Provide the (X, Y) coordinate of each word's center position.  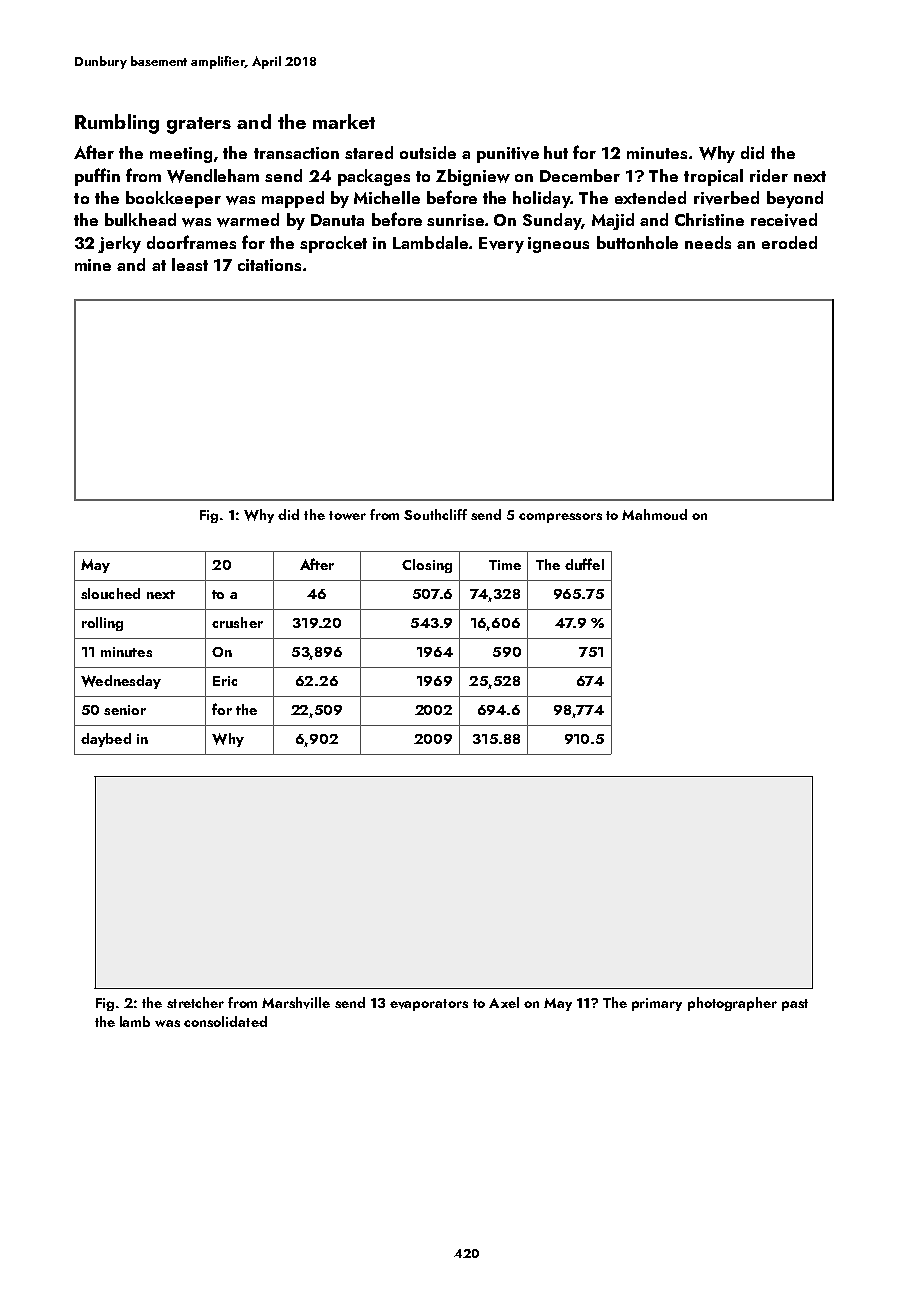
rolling (102, 624)
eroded (789, 242)
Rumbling (117, 124)
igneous (558, 245)
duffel (584, 564)
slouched (110, 593)
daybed (106, 740)
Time (505, 565)
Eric (225, 681)
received (784, 220)
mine (93, 265)
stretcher (195, 1002)
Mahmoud (654, 514)
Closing (427, 566)
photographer (732, 1004)
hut (556, 152)
